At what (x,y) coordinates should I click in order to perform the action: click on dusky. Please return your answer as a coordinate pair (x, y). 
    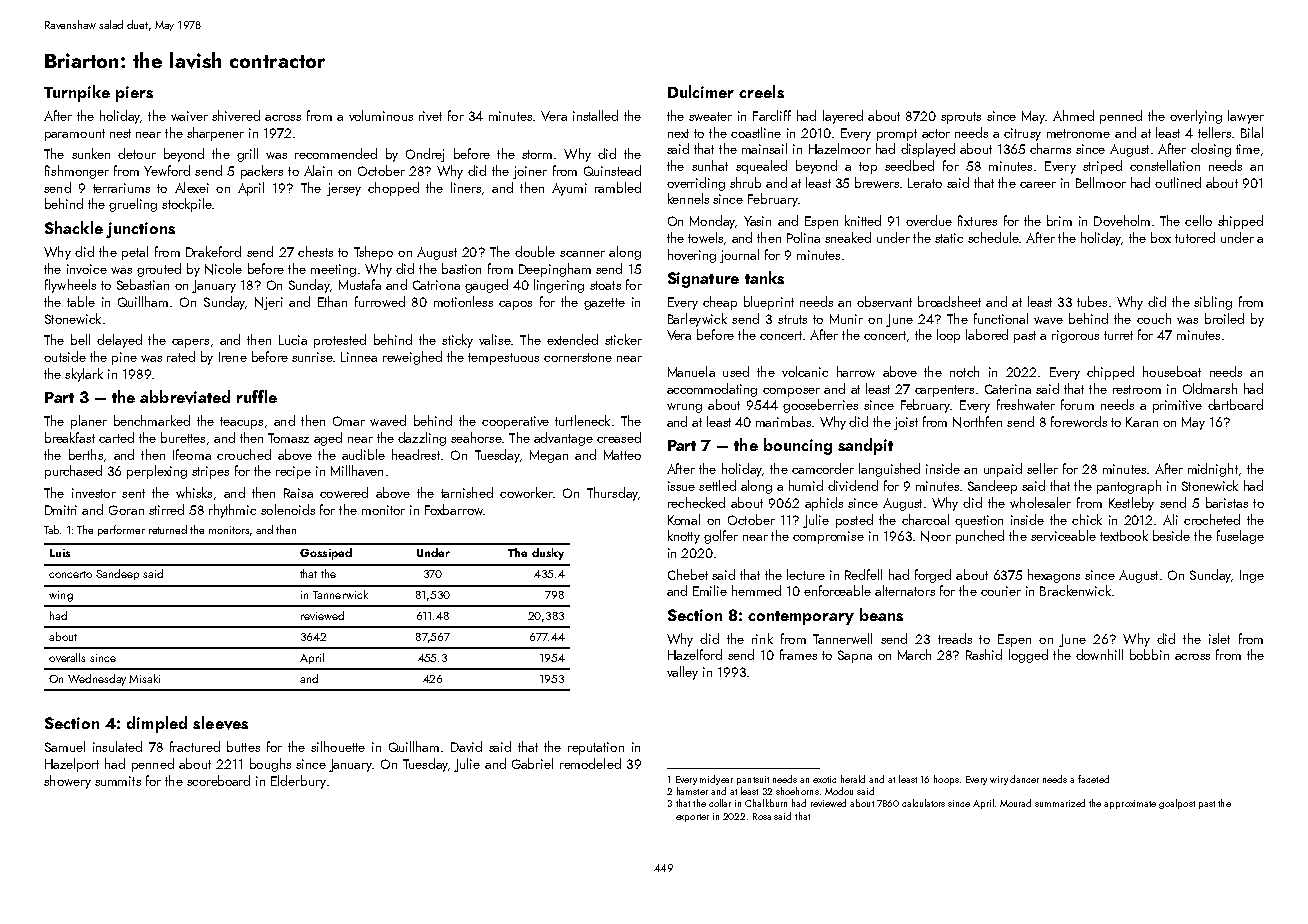
    Looking at the image, I should click on (548, 554).
